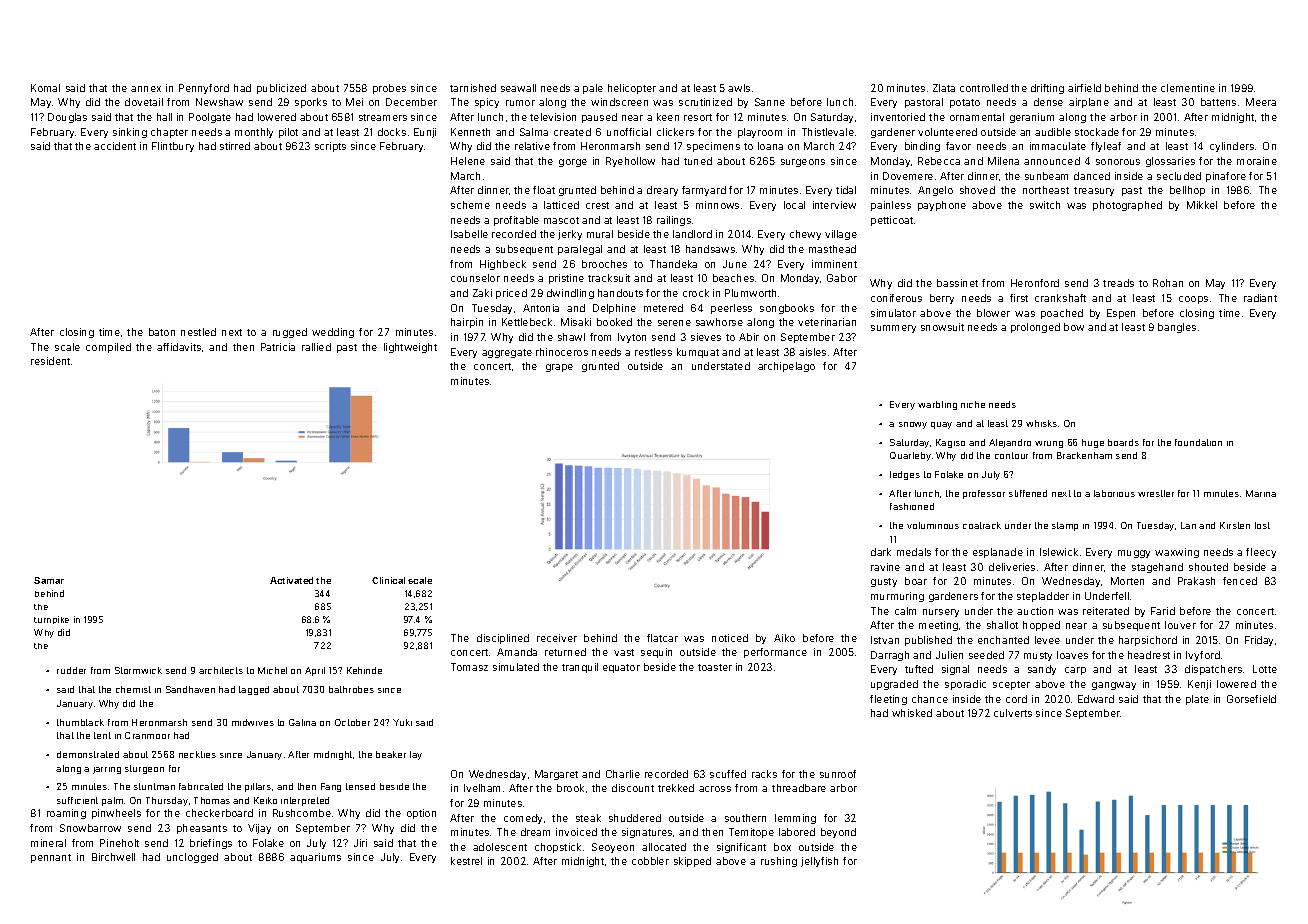 Image resolution: width=1308 pixels, height=924 pixels. I want to click on peerless, so click(731, 309).
